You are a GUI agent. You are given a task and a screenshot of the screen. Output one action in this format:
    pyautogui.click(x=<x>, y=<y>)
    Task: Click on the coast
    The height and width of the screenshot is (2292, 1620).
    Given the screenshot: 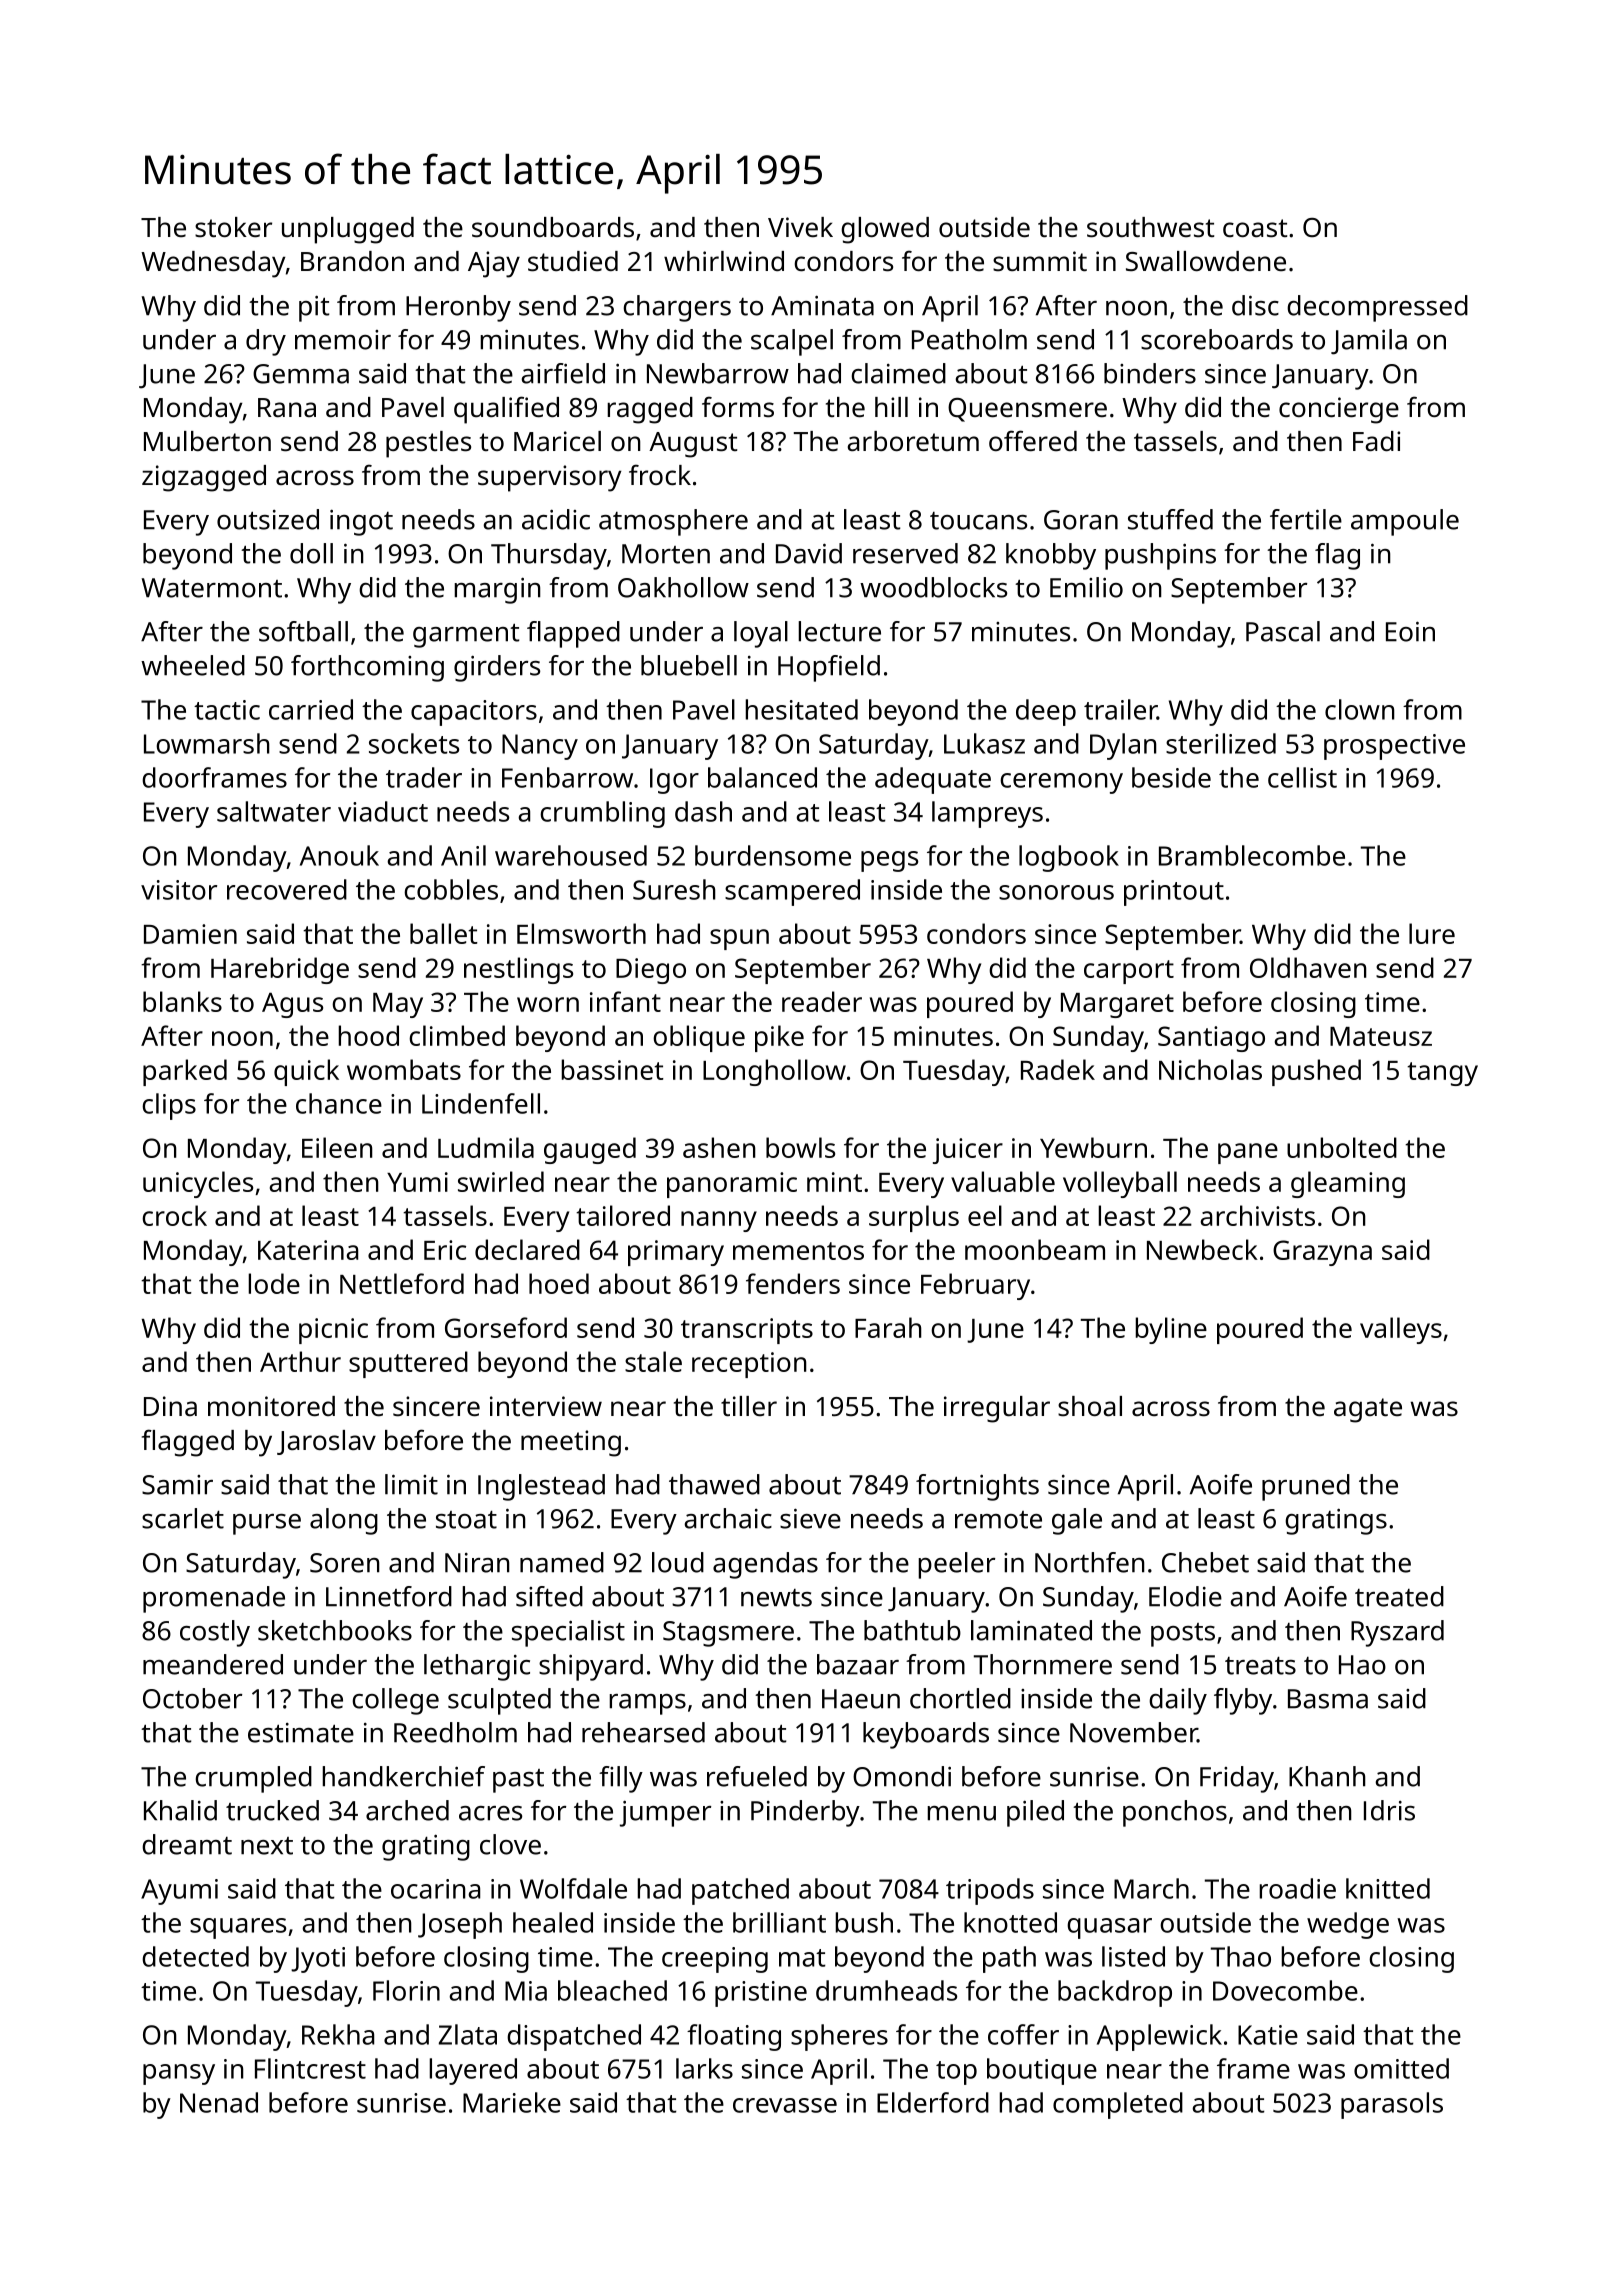 What is the action you would take?
    pyautogui.click(x=1255, y=228)
